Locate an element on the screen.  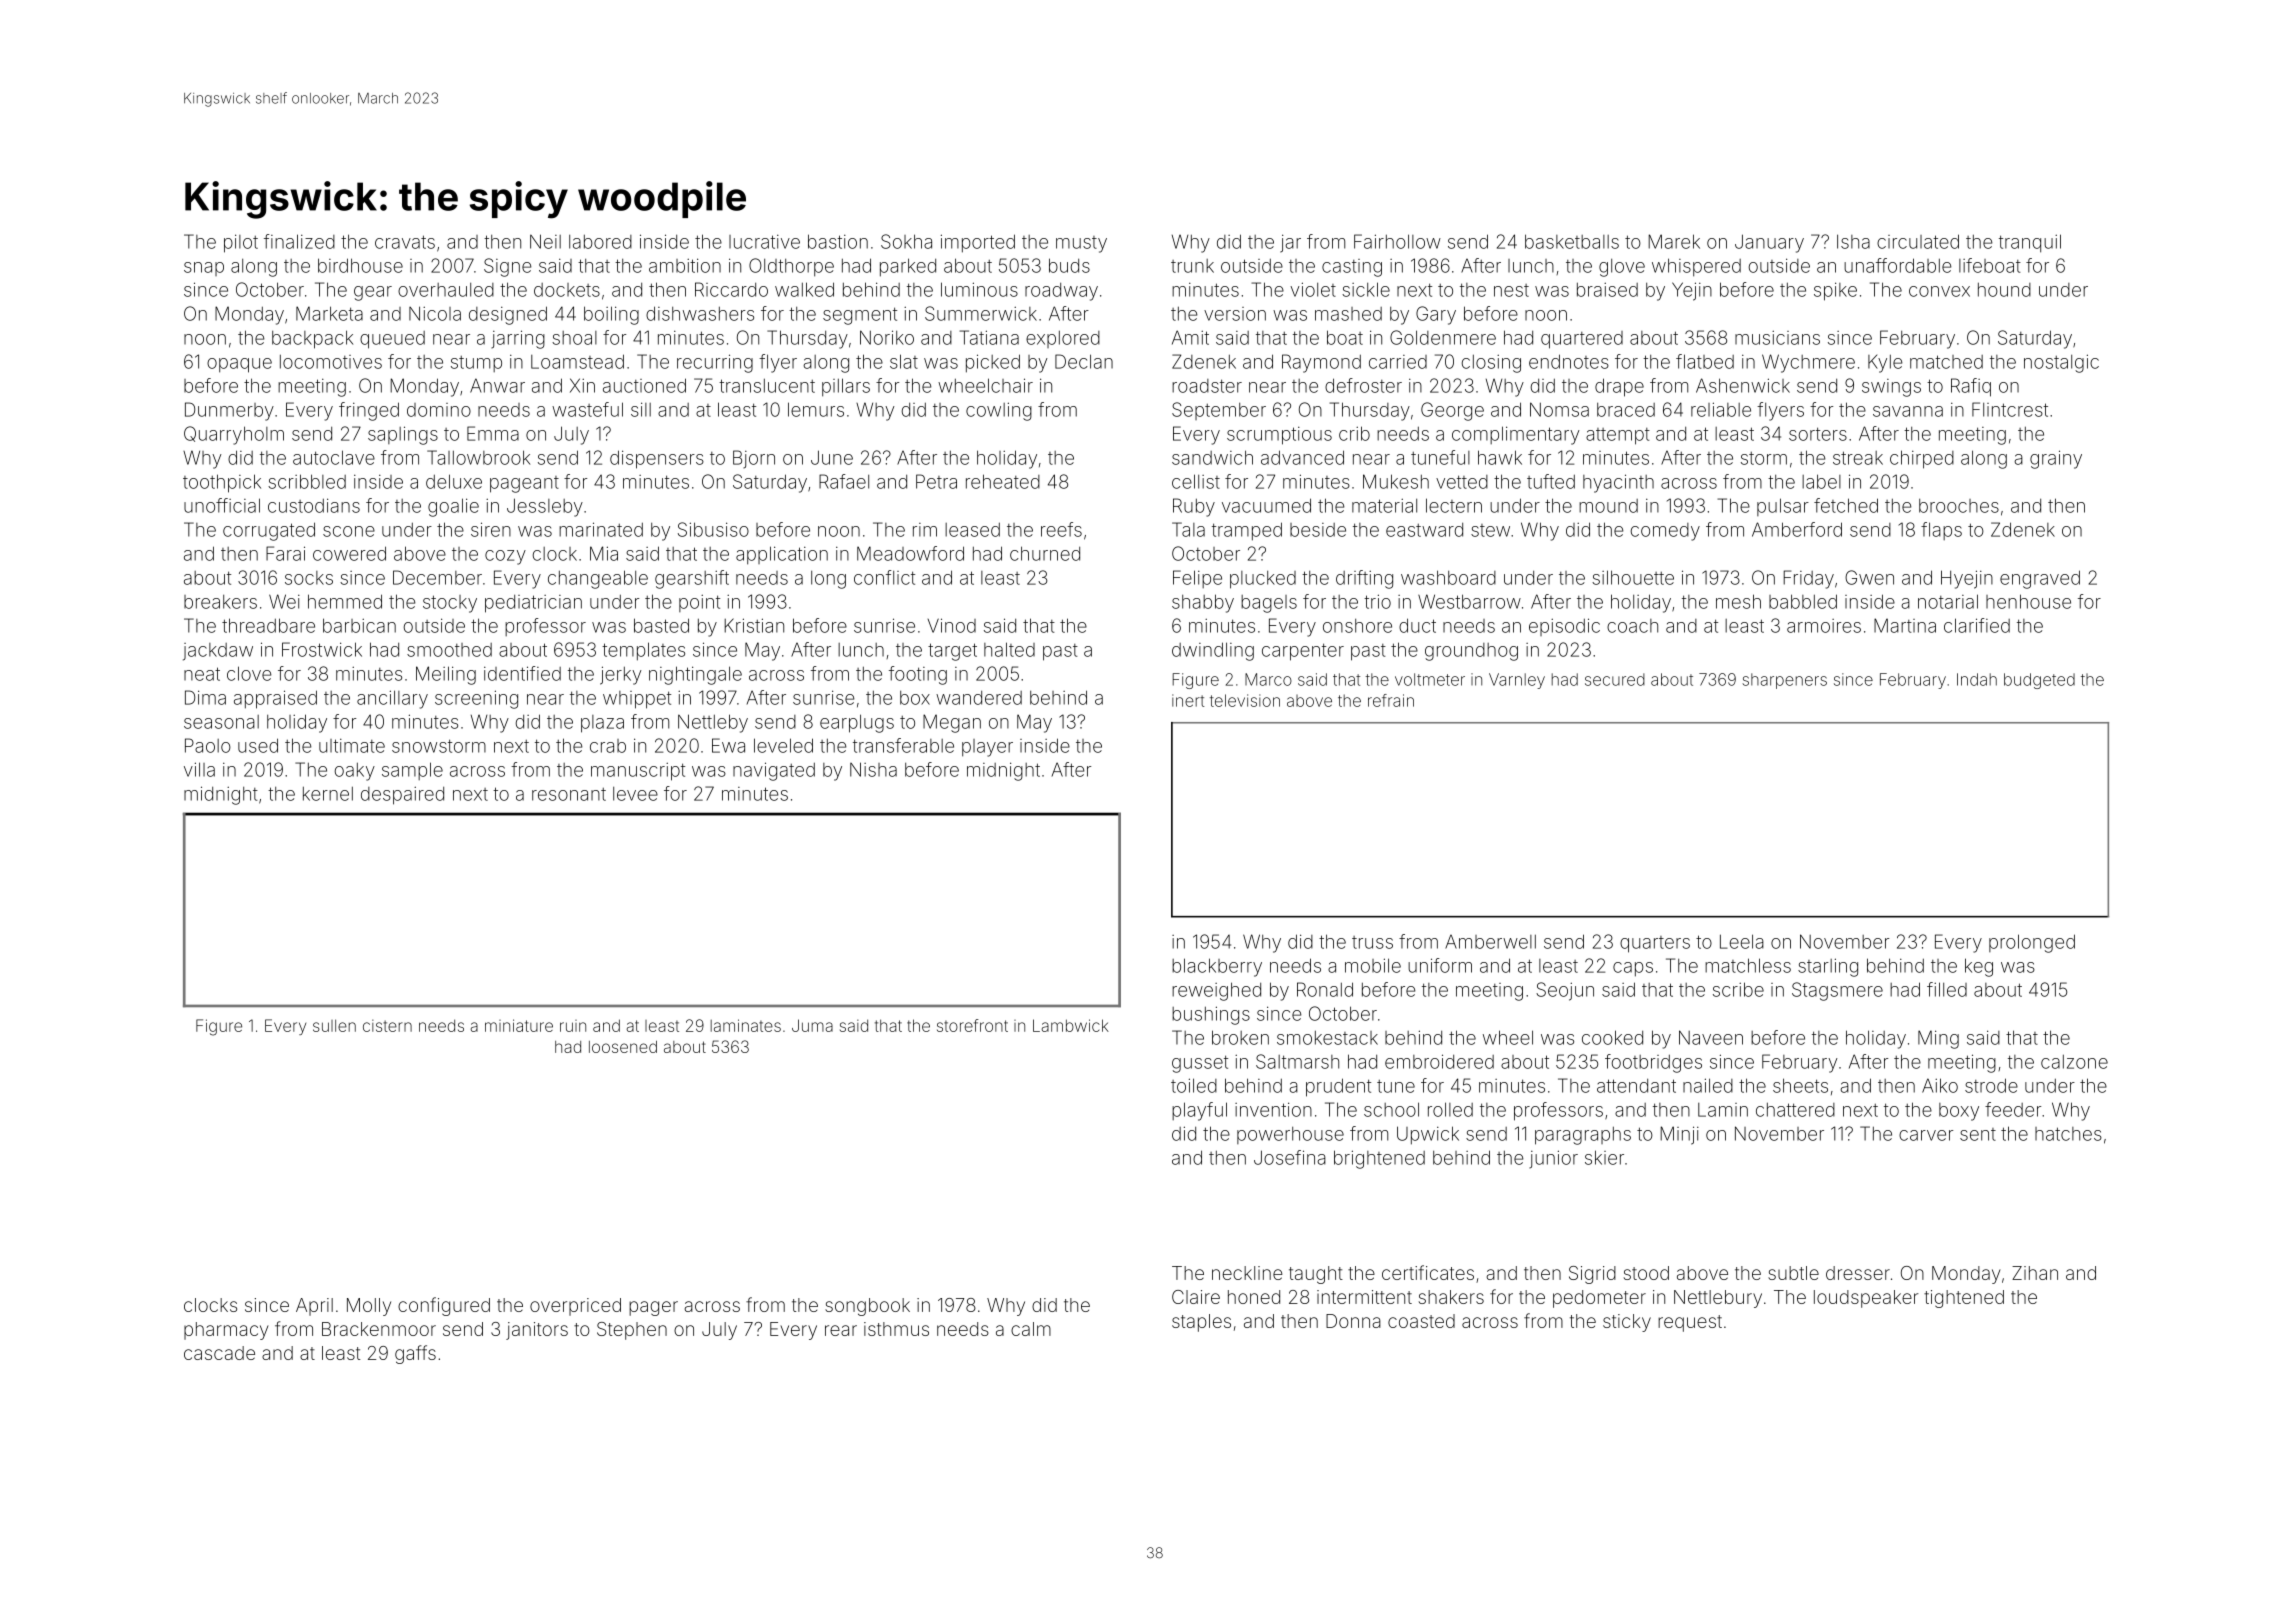
advanced is located at coordinates (1302, 457).
